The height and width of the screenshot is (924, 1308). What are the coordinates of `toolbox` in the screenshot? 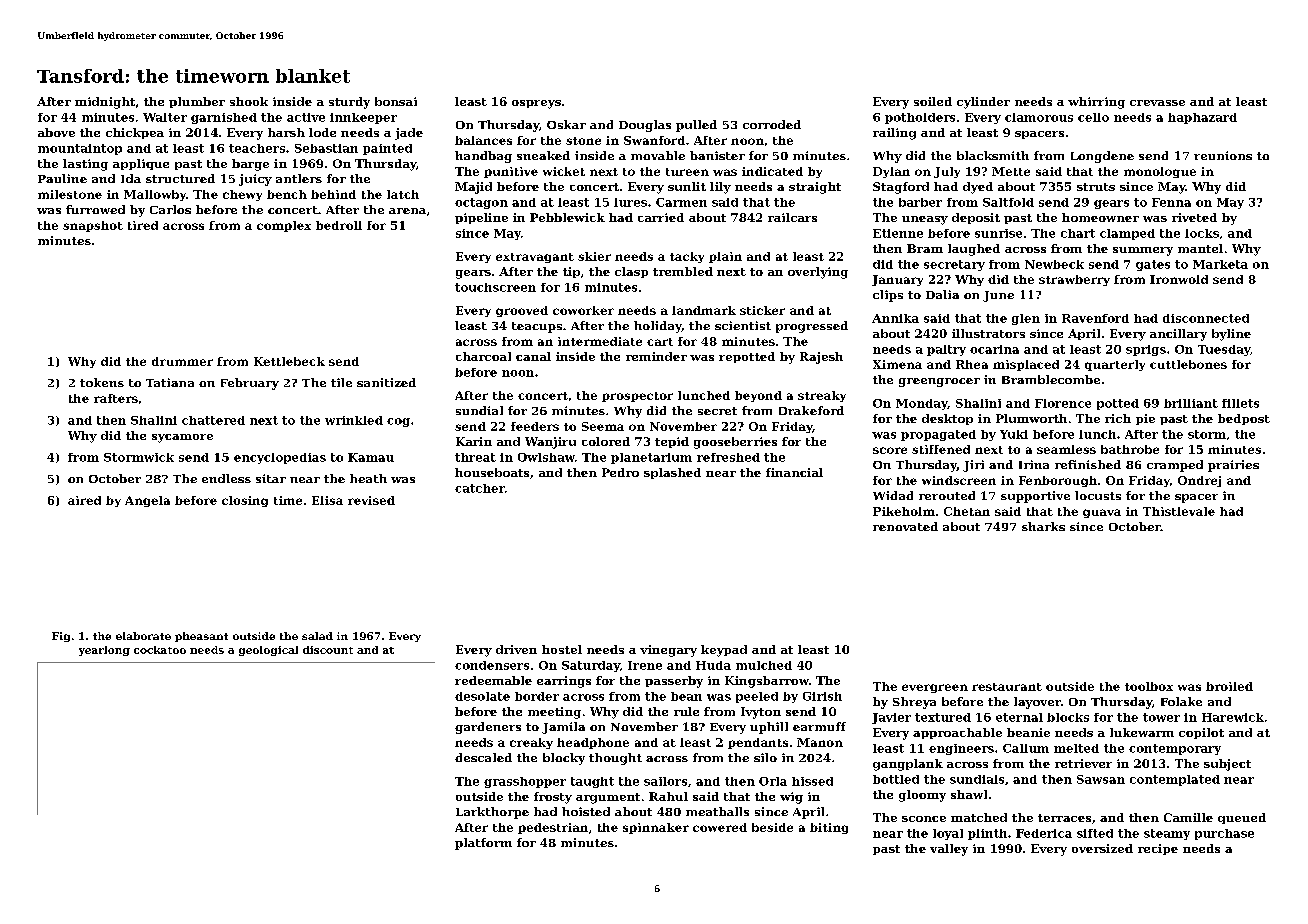 It's located at (1149, 686).
